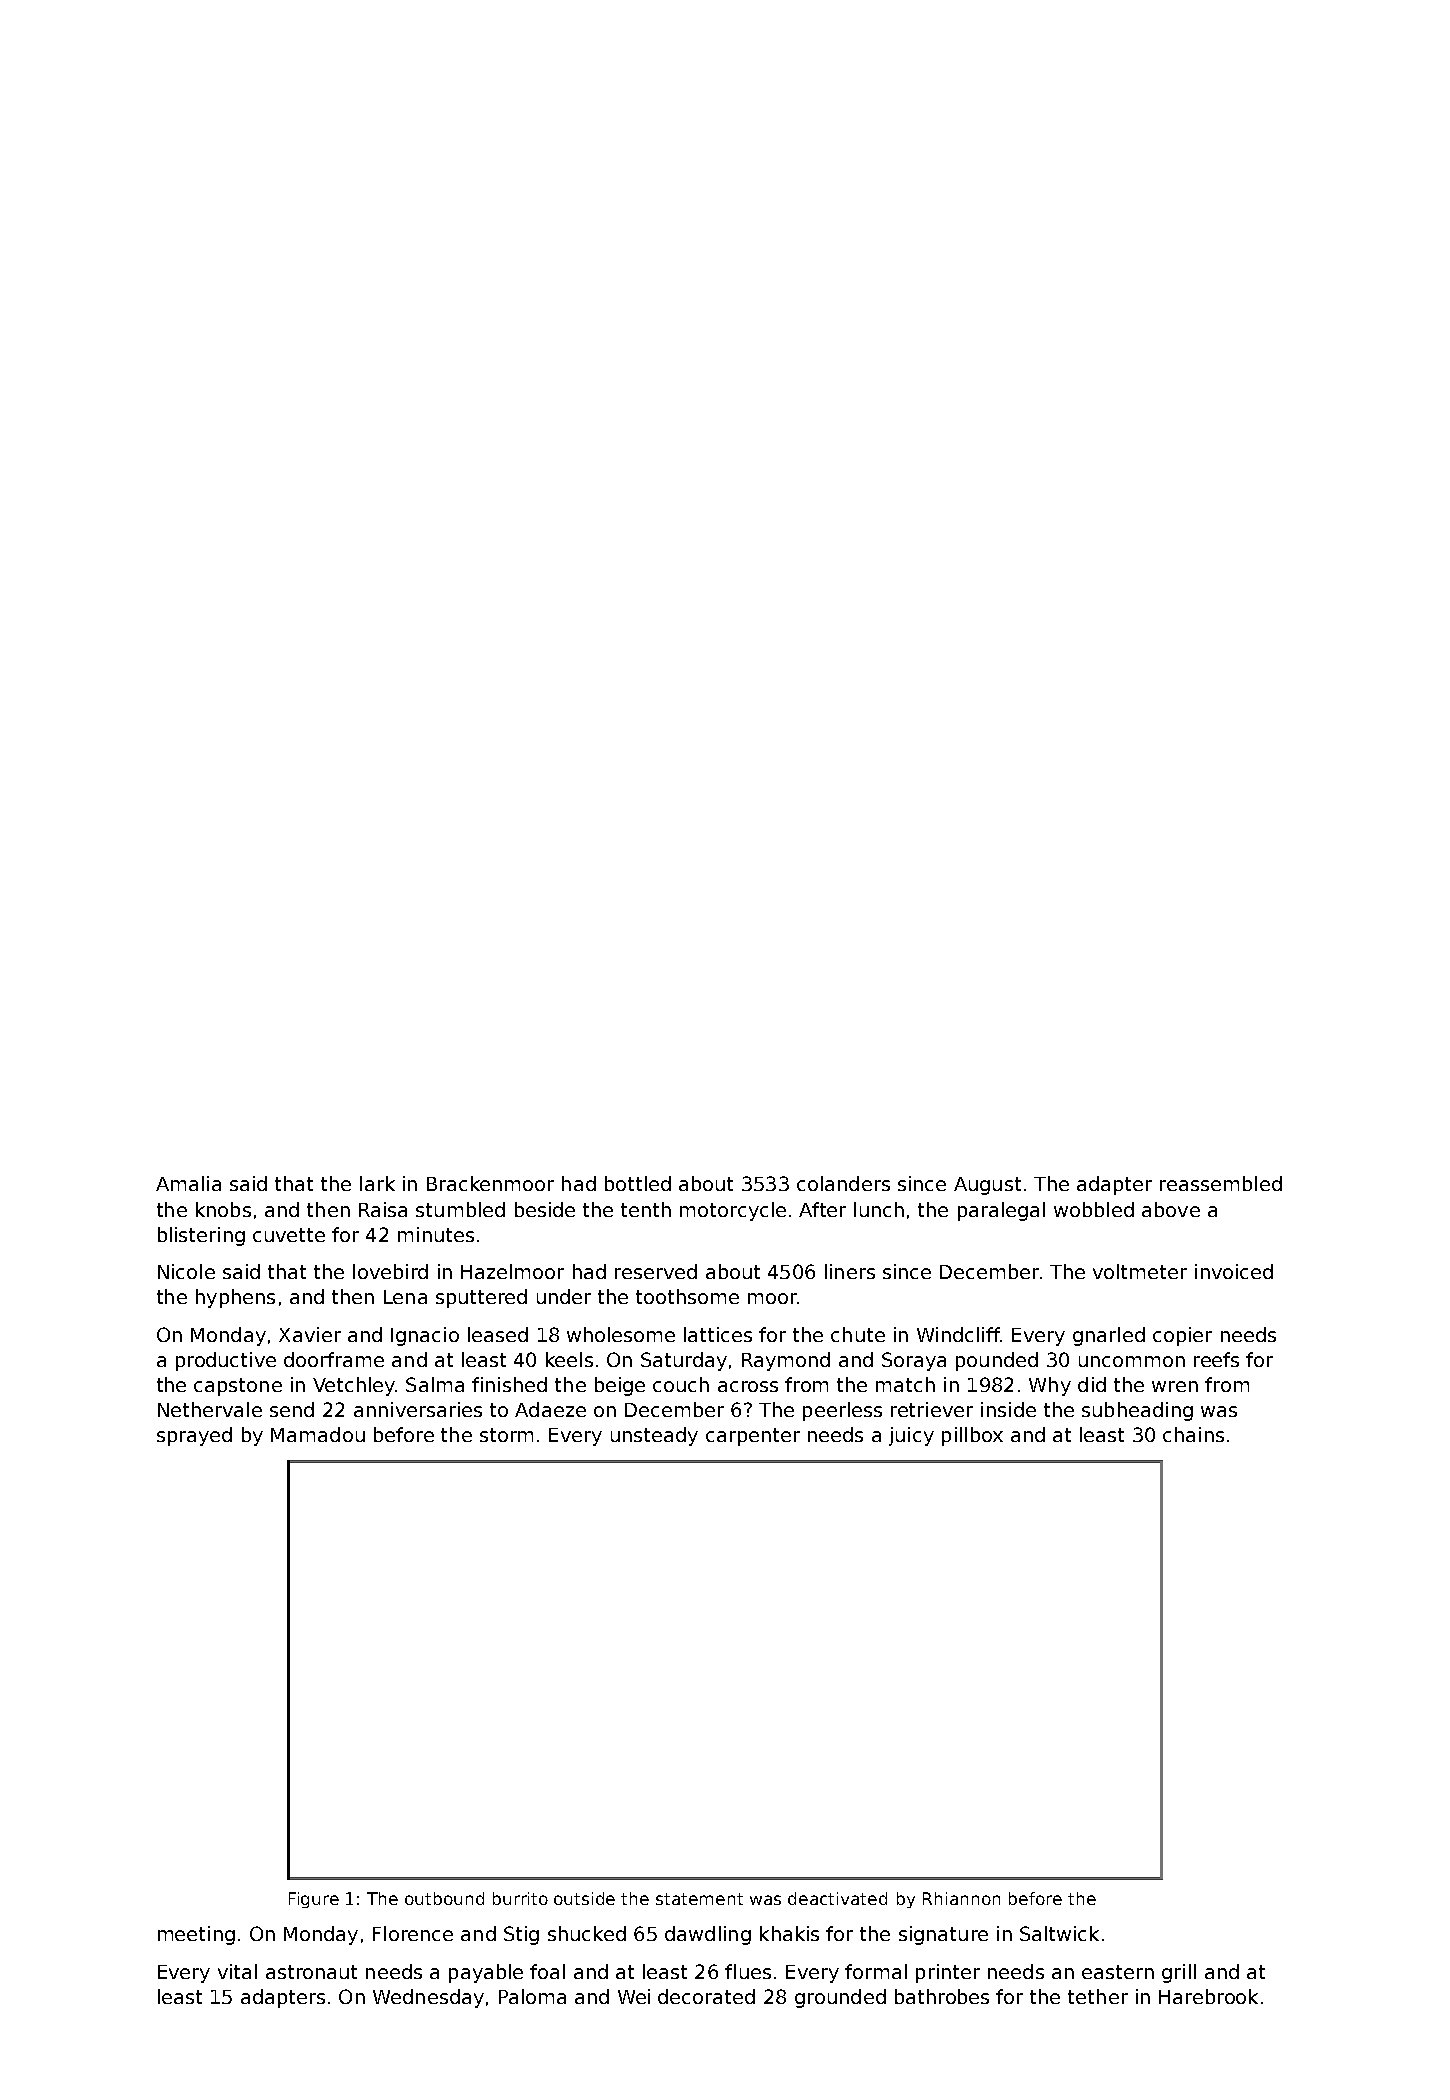 The height and width of the image is (2100, 1450). Describe the element at coordinates (460, 1209) in the image. I see `stumbled` at that location.
